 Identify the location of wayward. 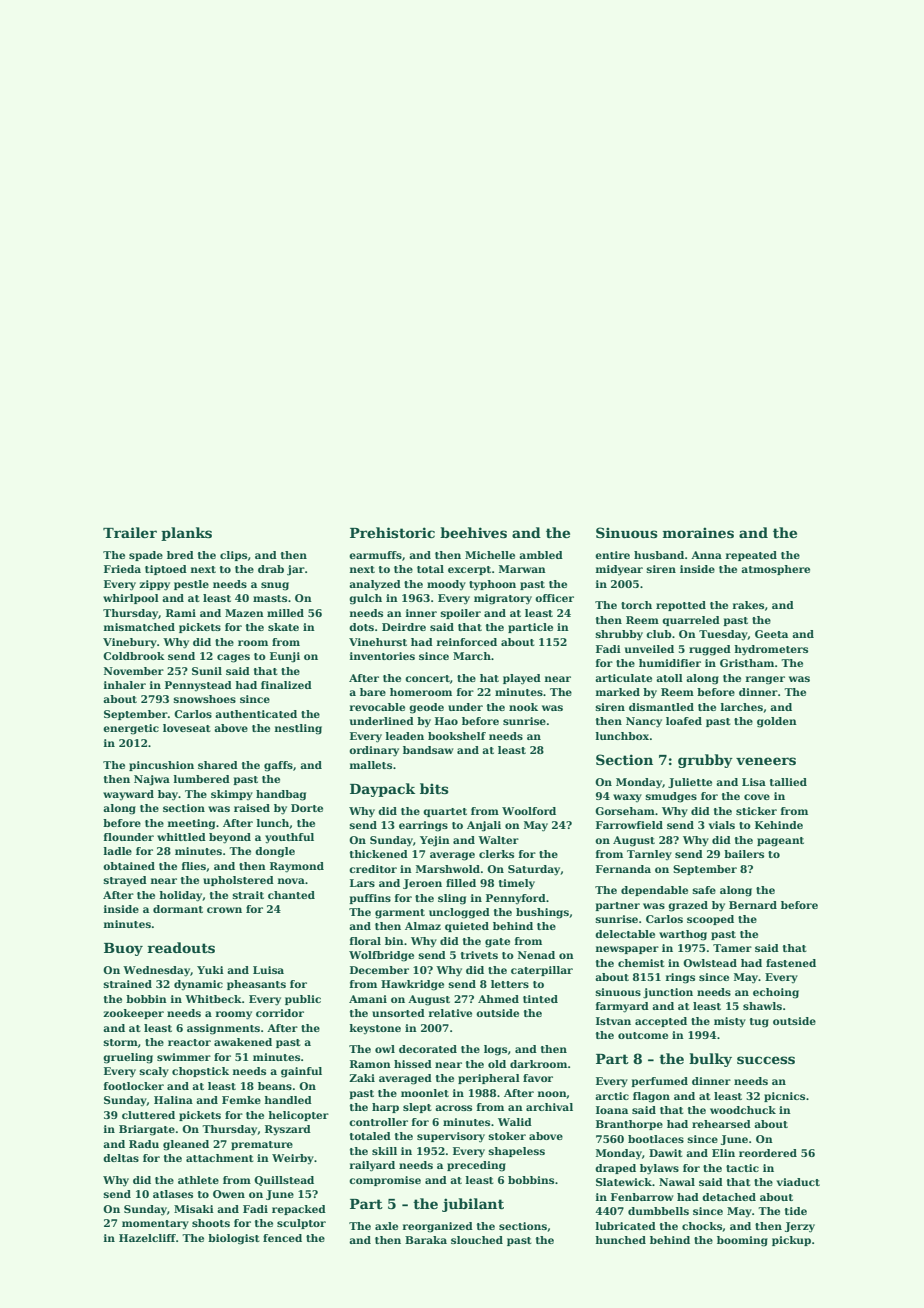
(128, 795).
